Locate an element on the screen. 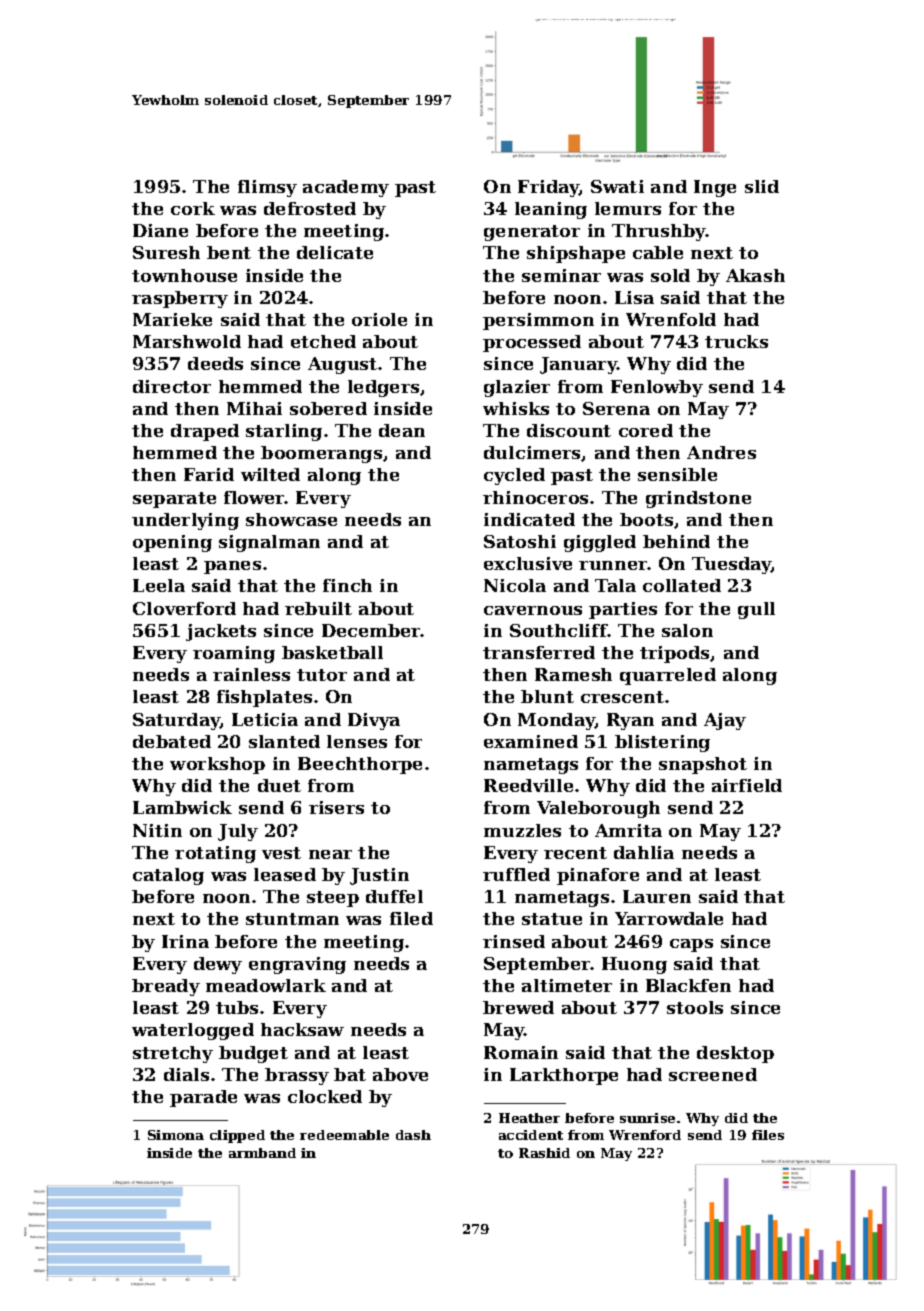 The image size is (924, 1311). raspberry is located at coordinates (180, 299).
